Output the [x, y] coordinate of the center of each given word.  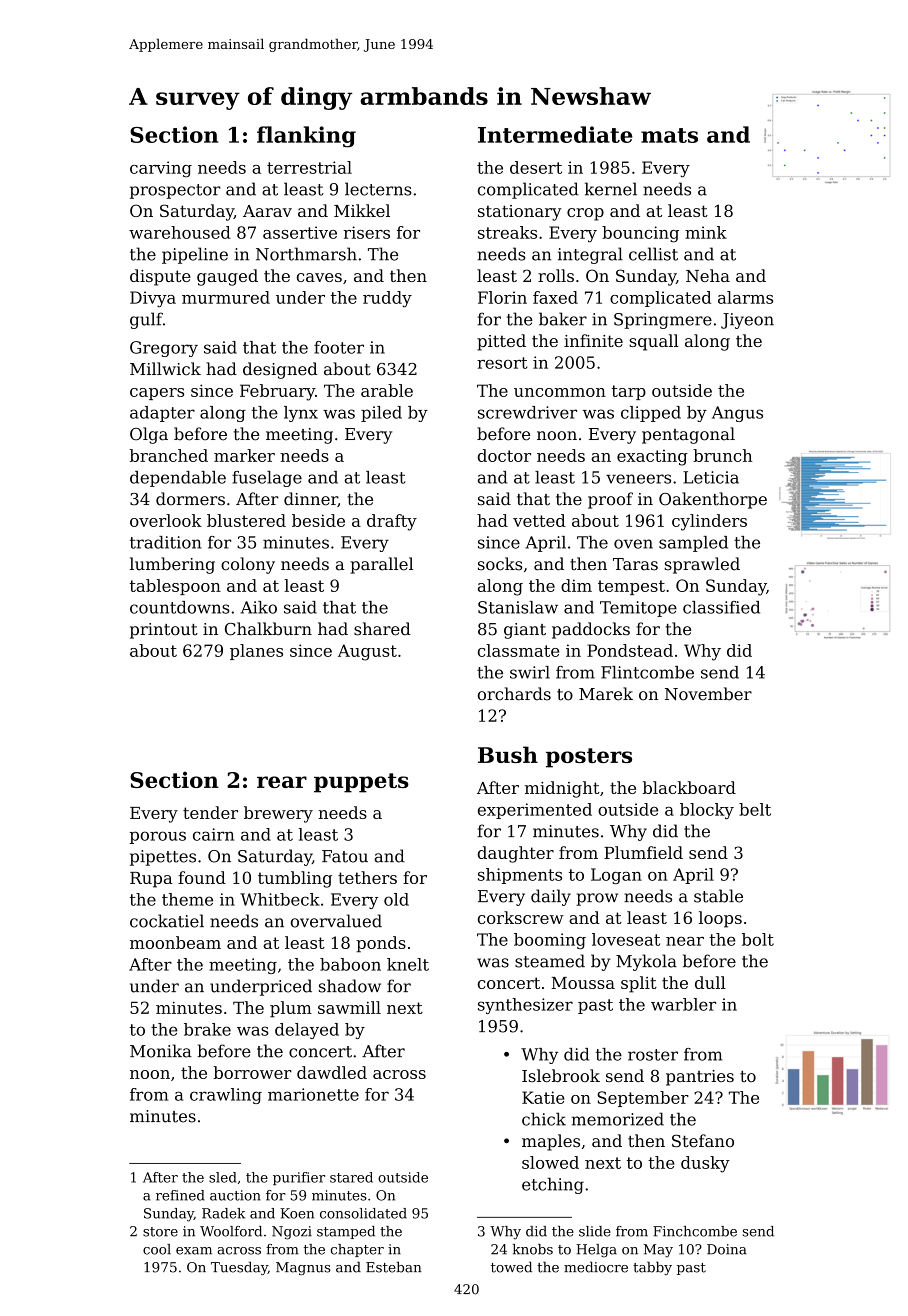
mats [669, 135]
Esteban [394, 1267]
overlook [166, 520]
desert [536, 167]
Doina [727, 1249]
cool [157, 1249]
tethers [367, 877]
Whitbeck [280, 899]
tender [210, 812]
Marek [606, 694]
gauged [227, 277]
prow [597, 899]
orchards [514, 694]
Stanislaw [518, 607]
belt [755, 809]
